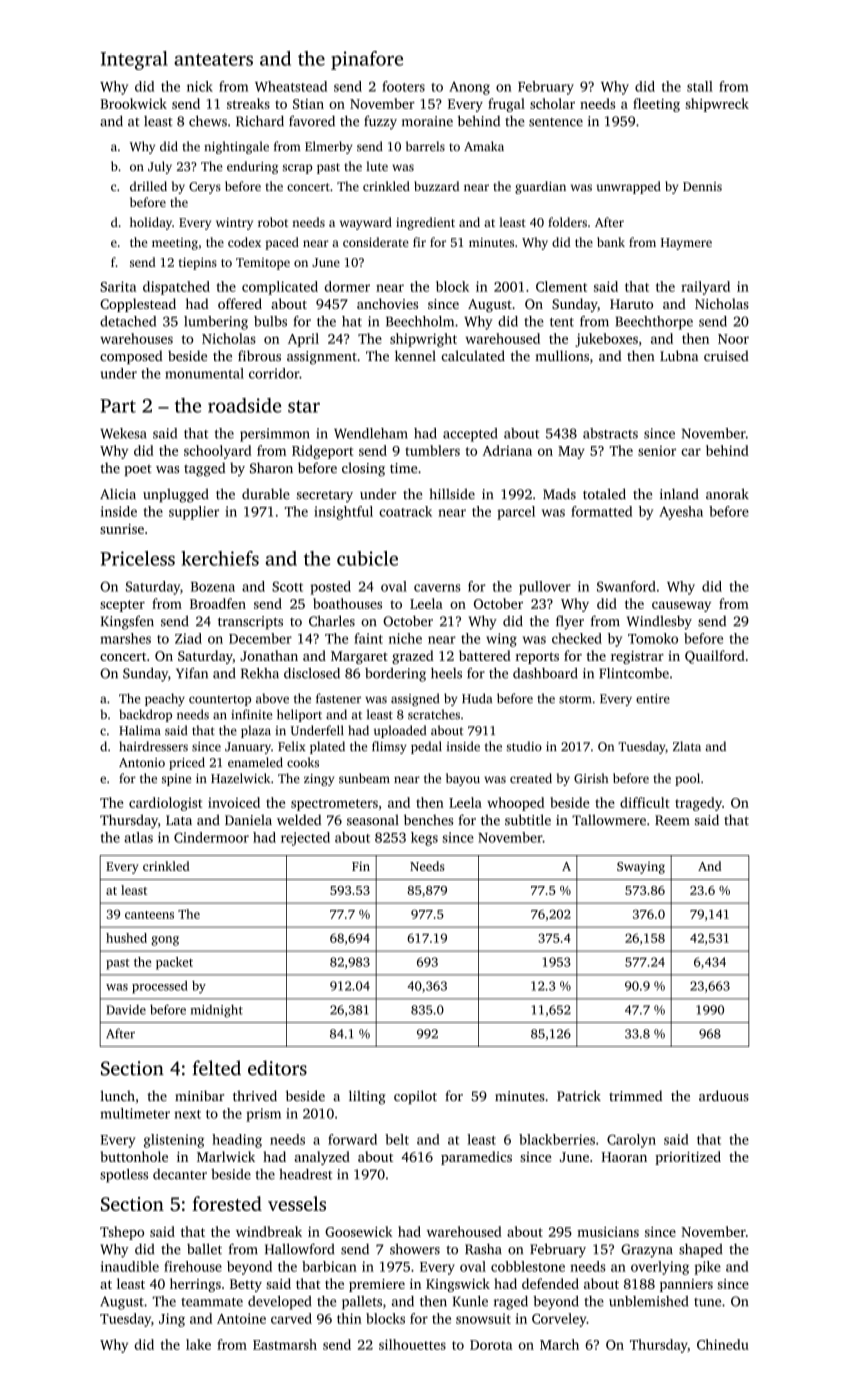  Describe the element at coordinates (148, 186) in the screenshot. I see `drilled` at that location.
